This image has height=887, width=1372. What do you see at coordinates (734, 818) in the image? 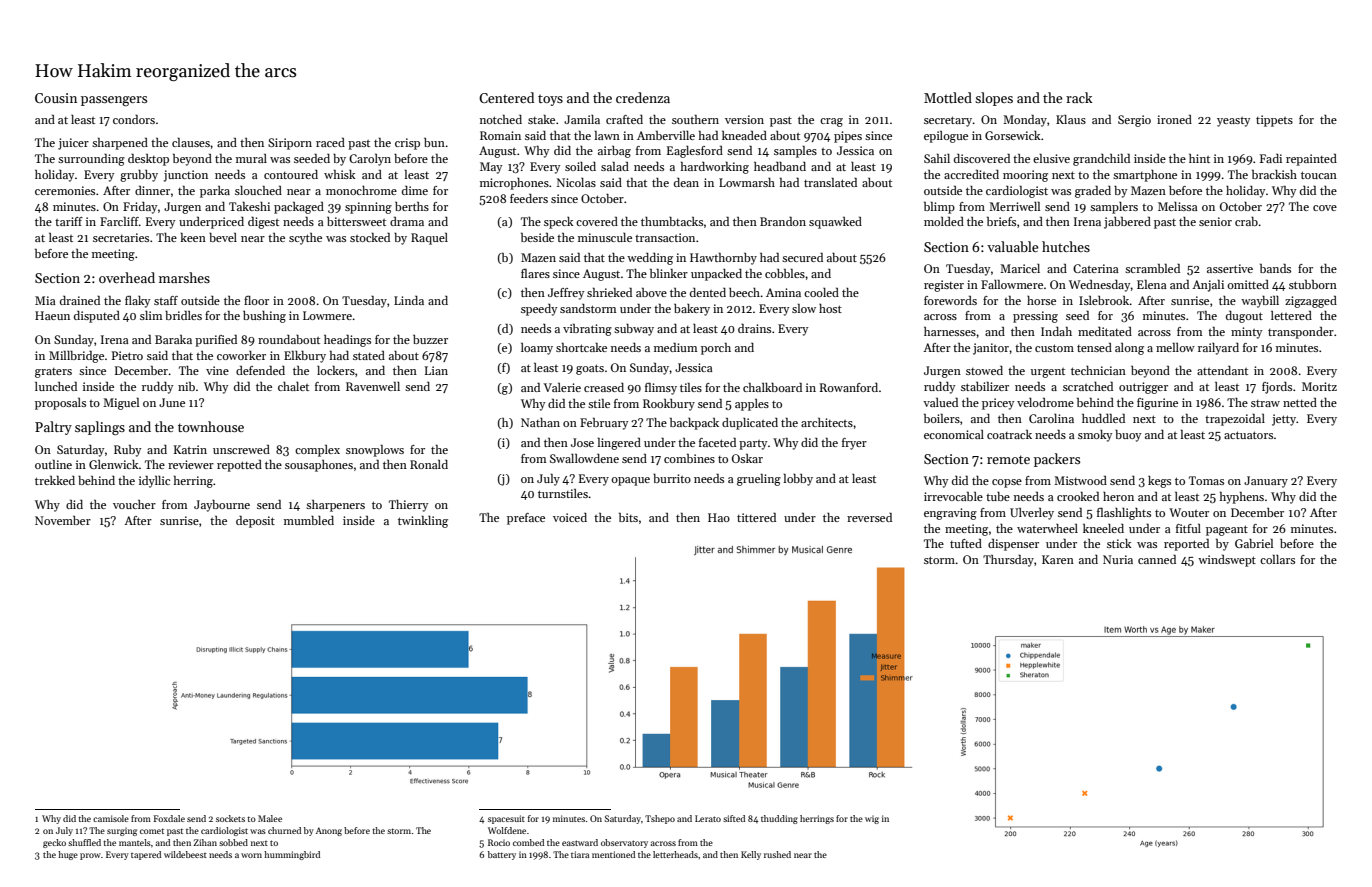
I see `sifted` at bounding box center [734, 818].
